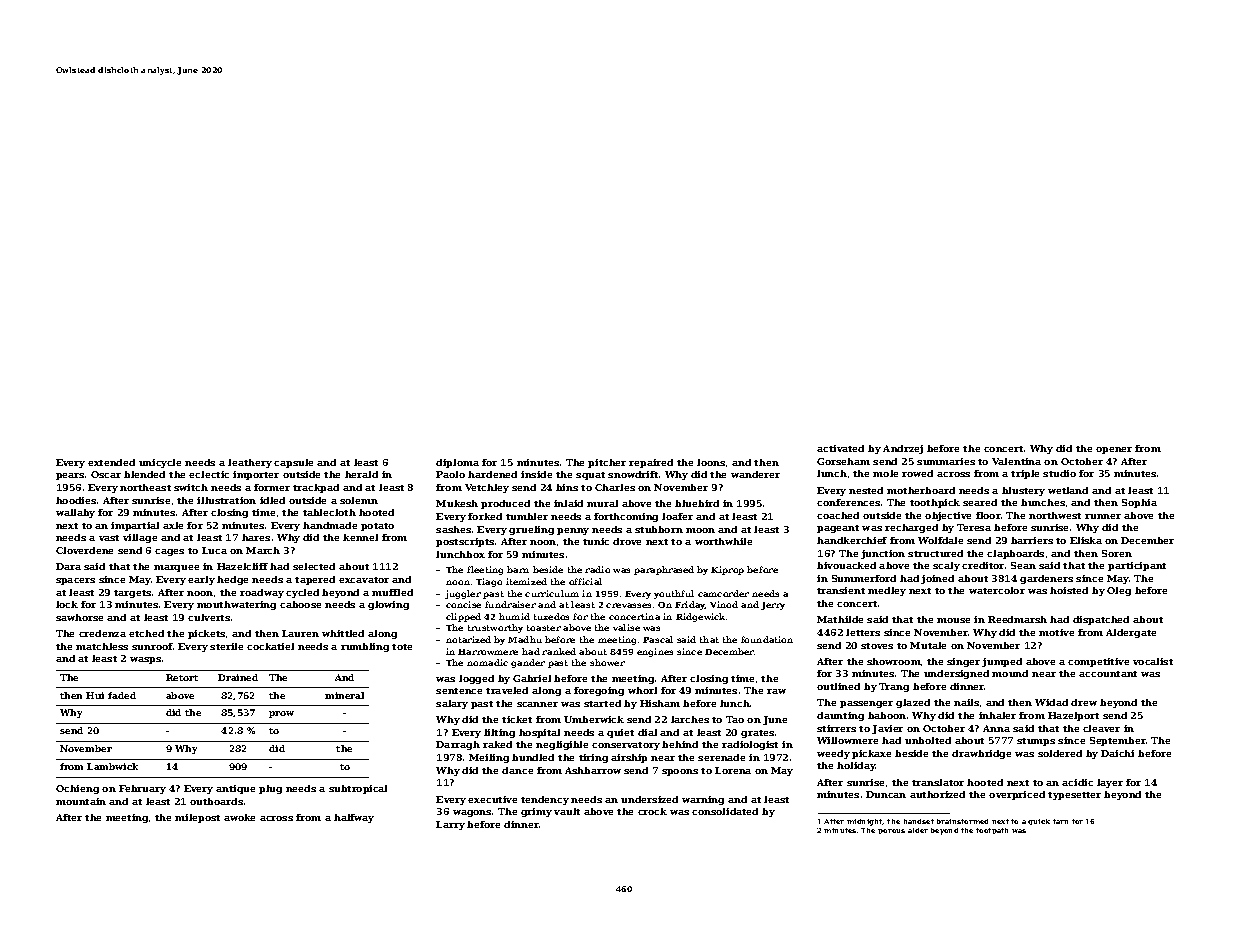 The width and height of the image is (1233, 952). I want to click on rumbling, so click(365, 647).
